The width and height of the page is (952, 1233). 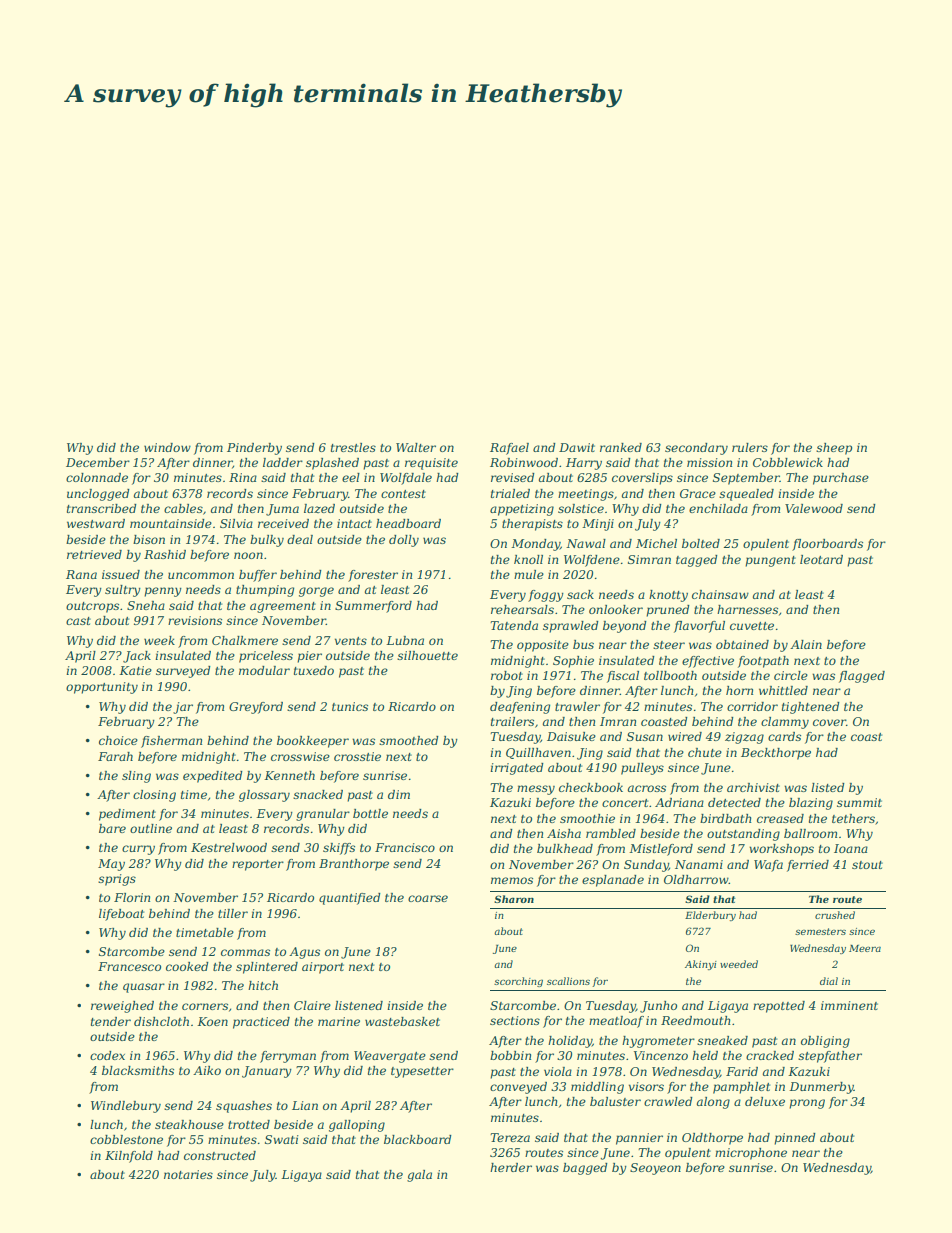 What do you see at coordinates (696, 879) in the page?
I see `Oldharrow` at bounding box center [696, 879].
